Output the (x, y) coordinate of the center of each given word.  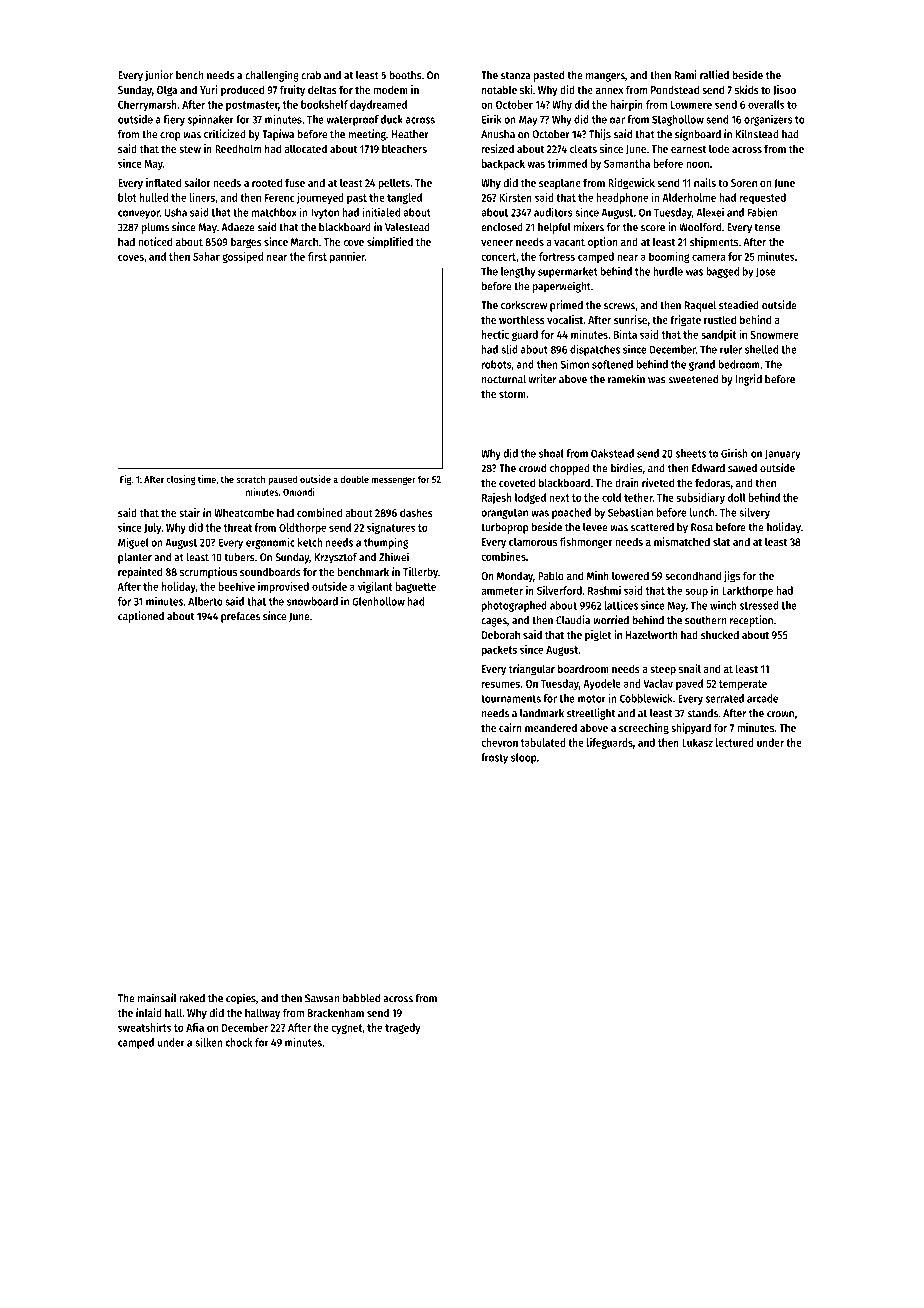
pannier (347, 257)
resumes (501, 684)
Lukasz (697, 742)
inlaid (149, 1012)
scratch (250, 479)
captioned (141, 617)
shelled (761, 349)
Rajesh (497, 498)
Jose (765, 272)
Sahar (206, 256)
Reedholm (238, 148)
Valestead (407, 227)
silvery (754, 513)
